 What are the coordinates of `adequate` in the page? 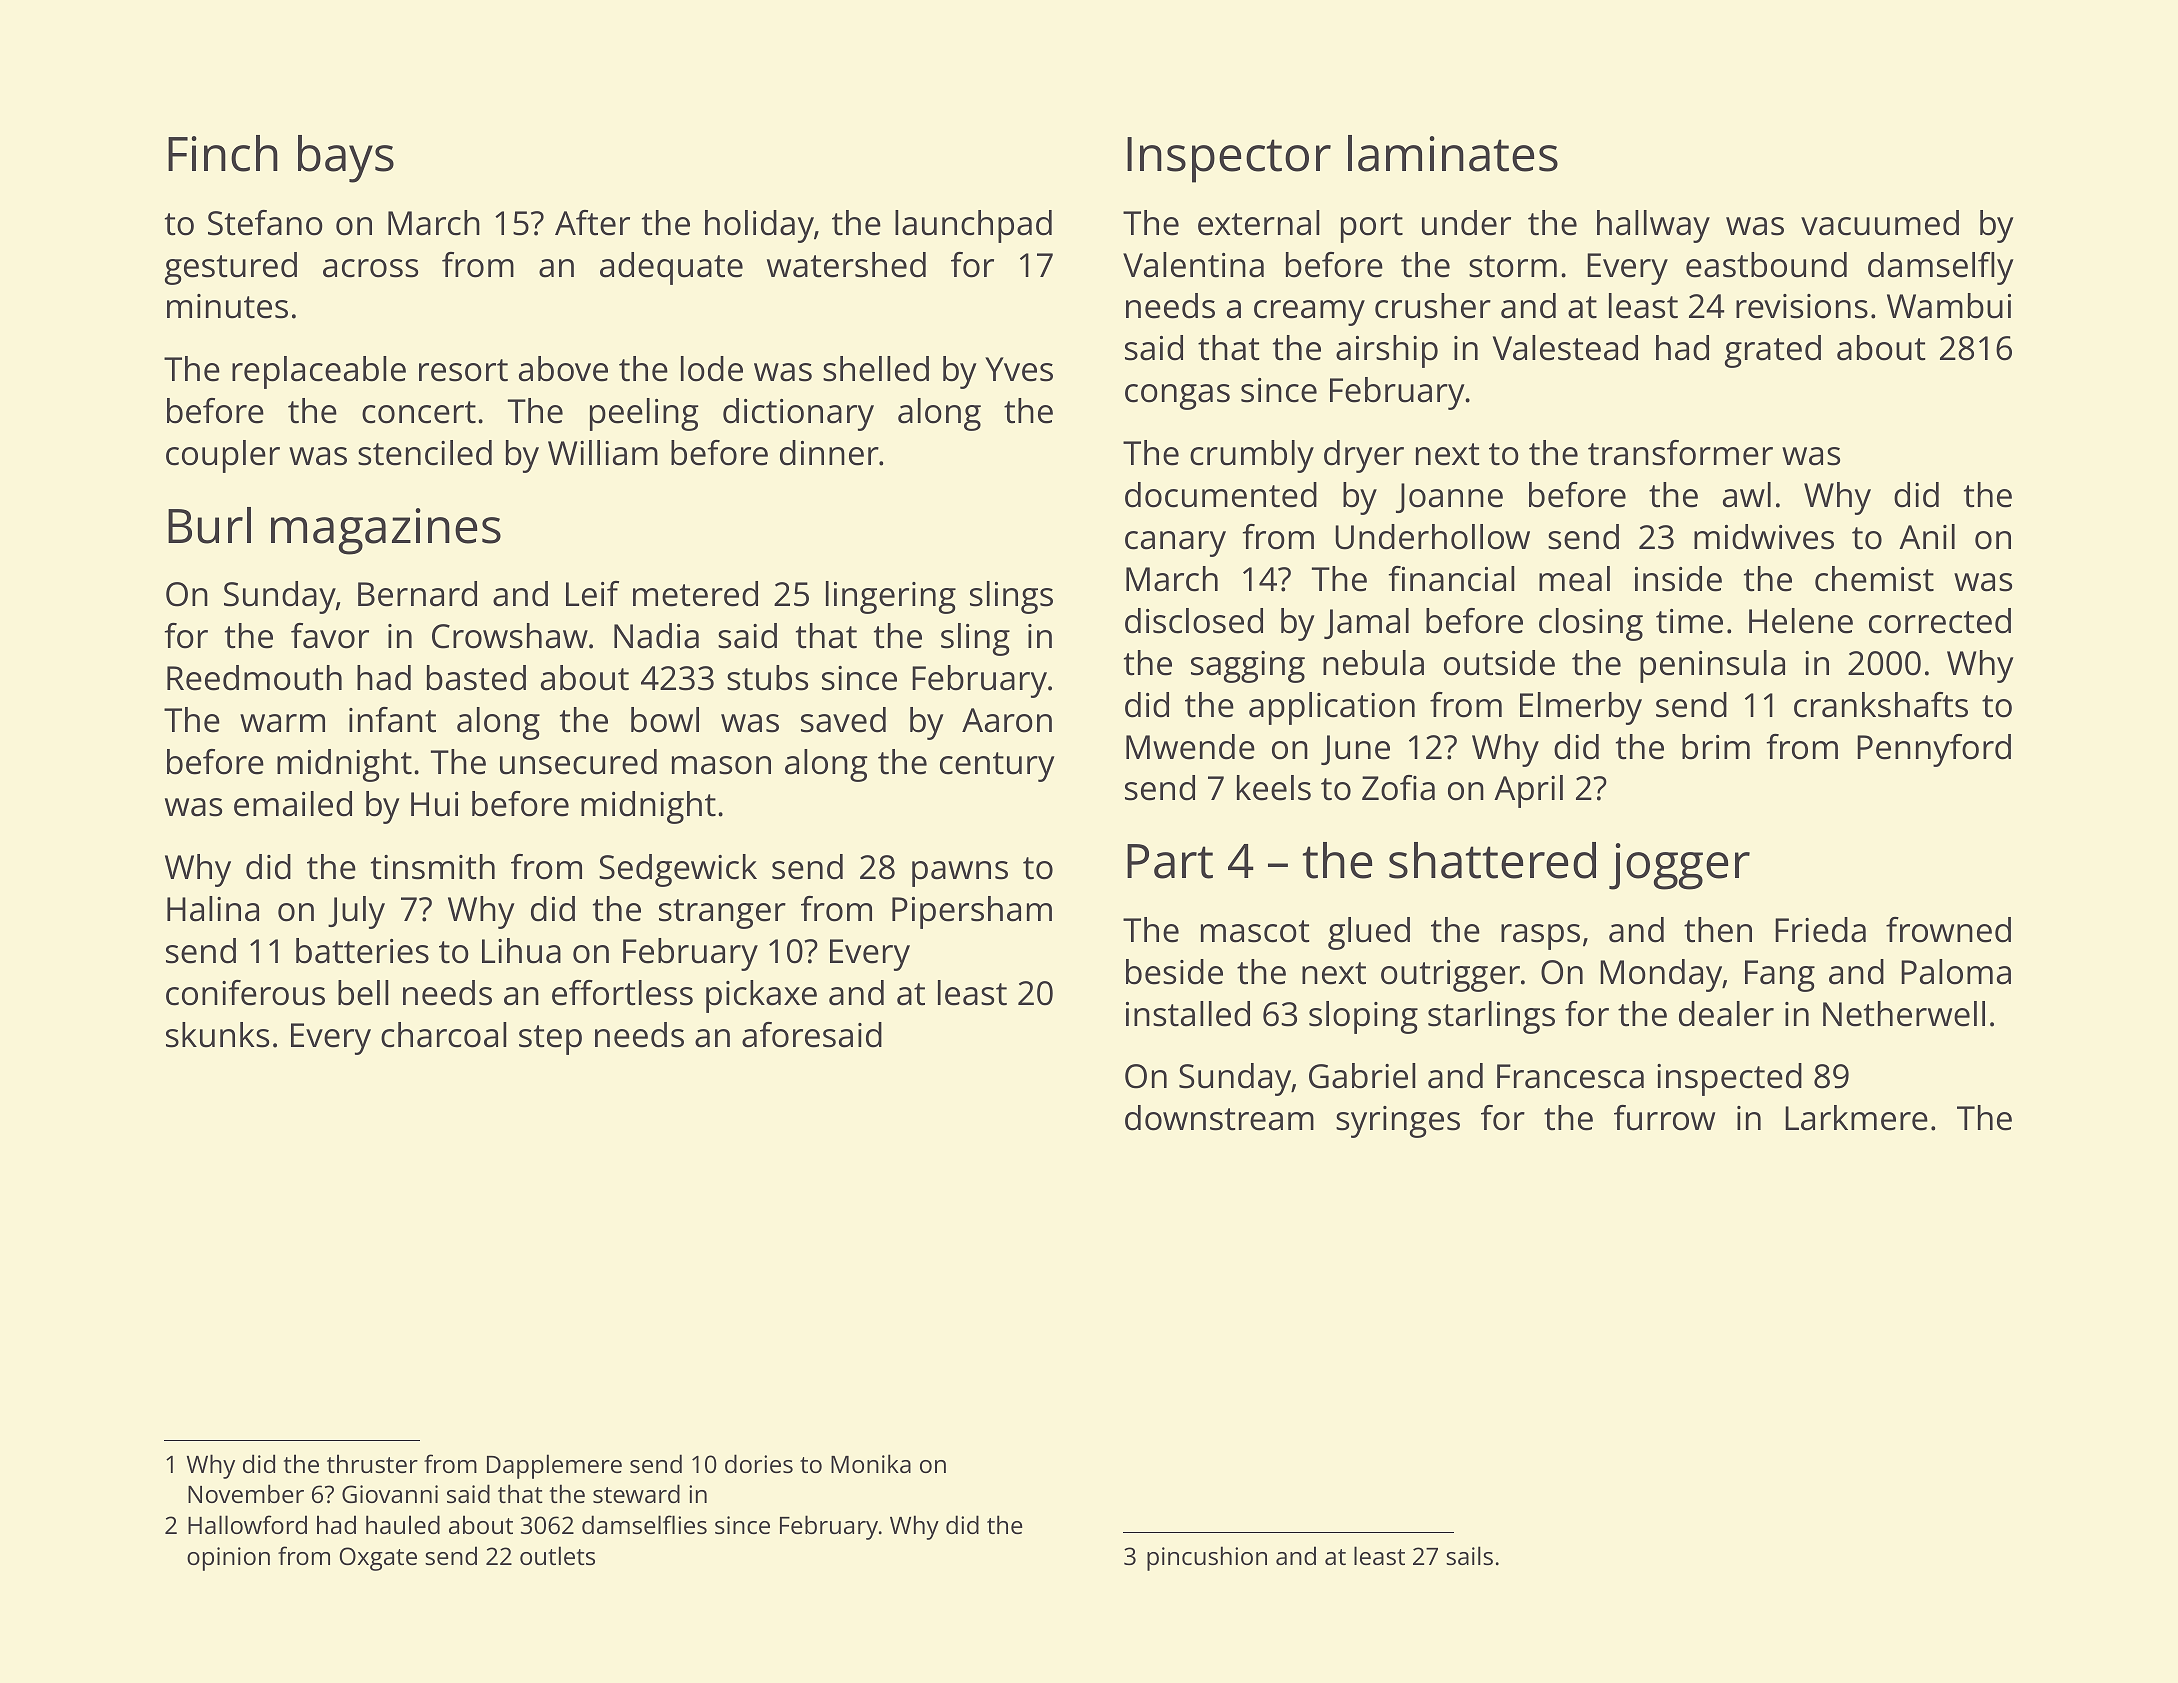 It's located at (671, 268).
